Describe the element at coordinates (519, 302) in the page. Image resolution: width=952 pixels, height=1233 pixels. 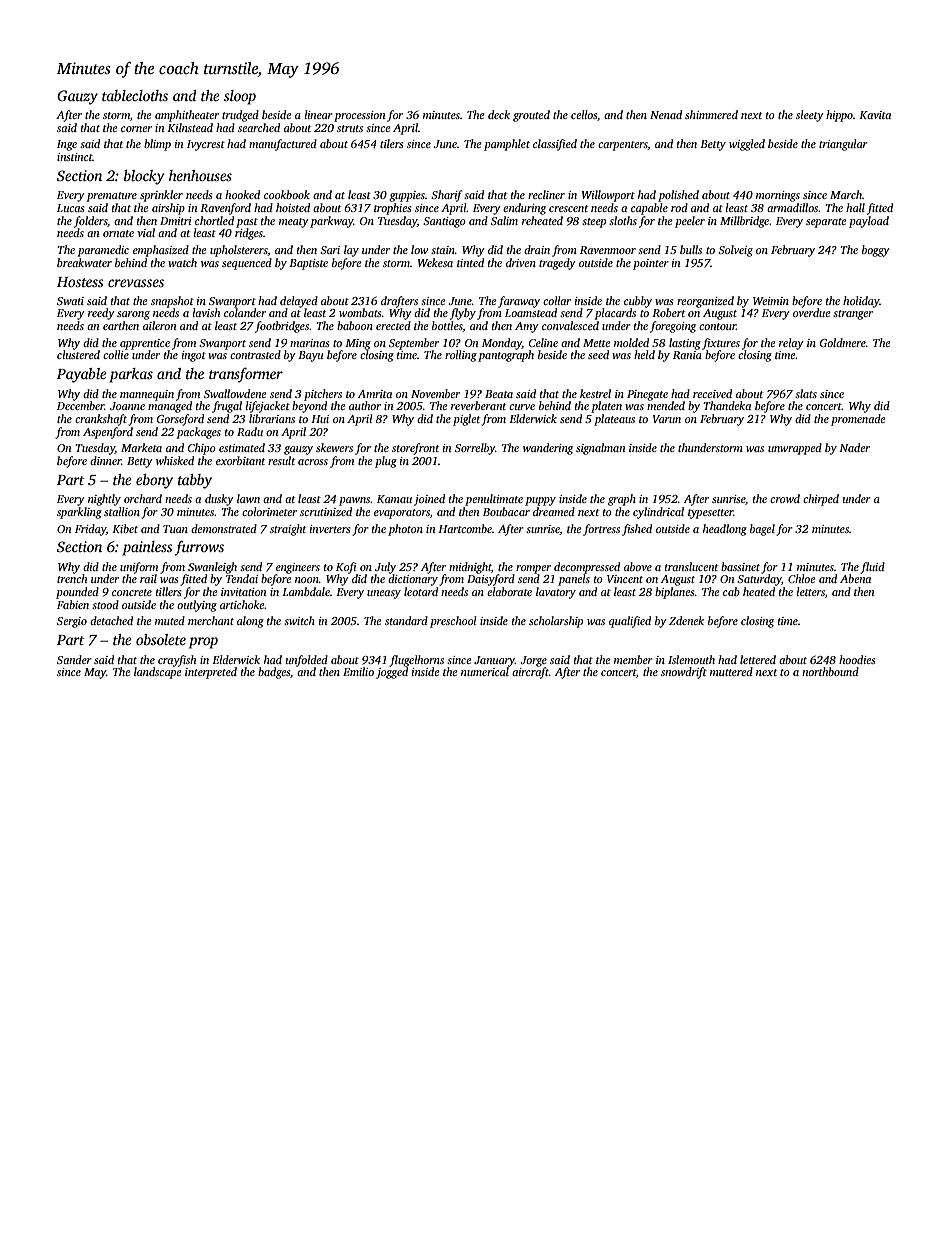
I see `faraway` at that location.
